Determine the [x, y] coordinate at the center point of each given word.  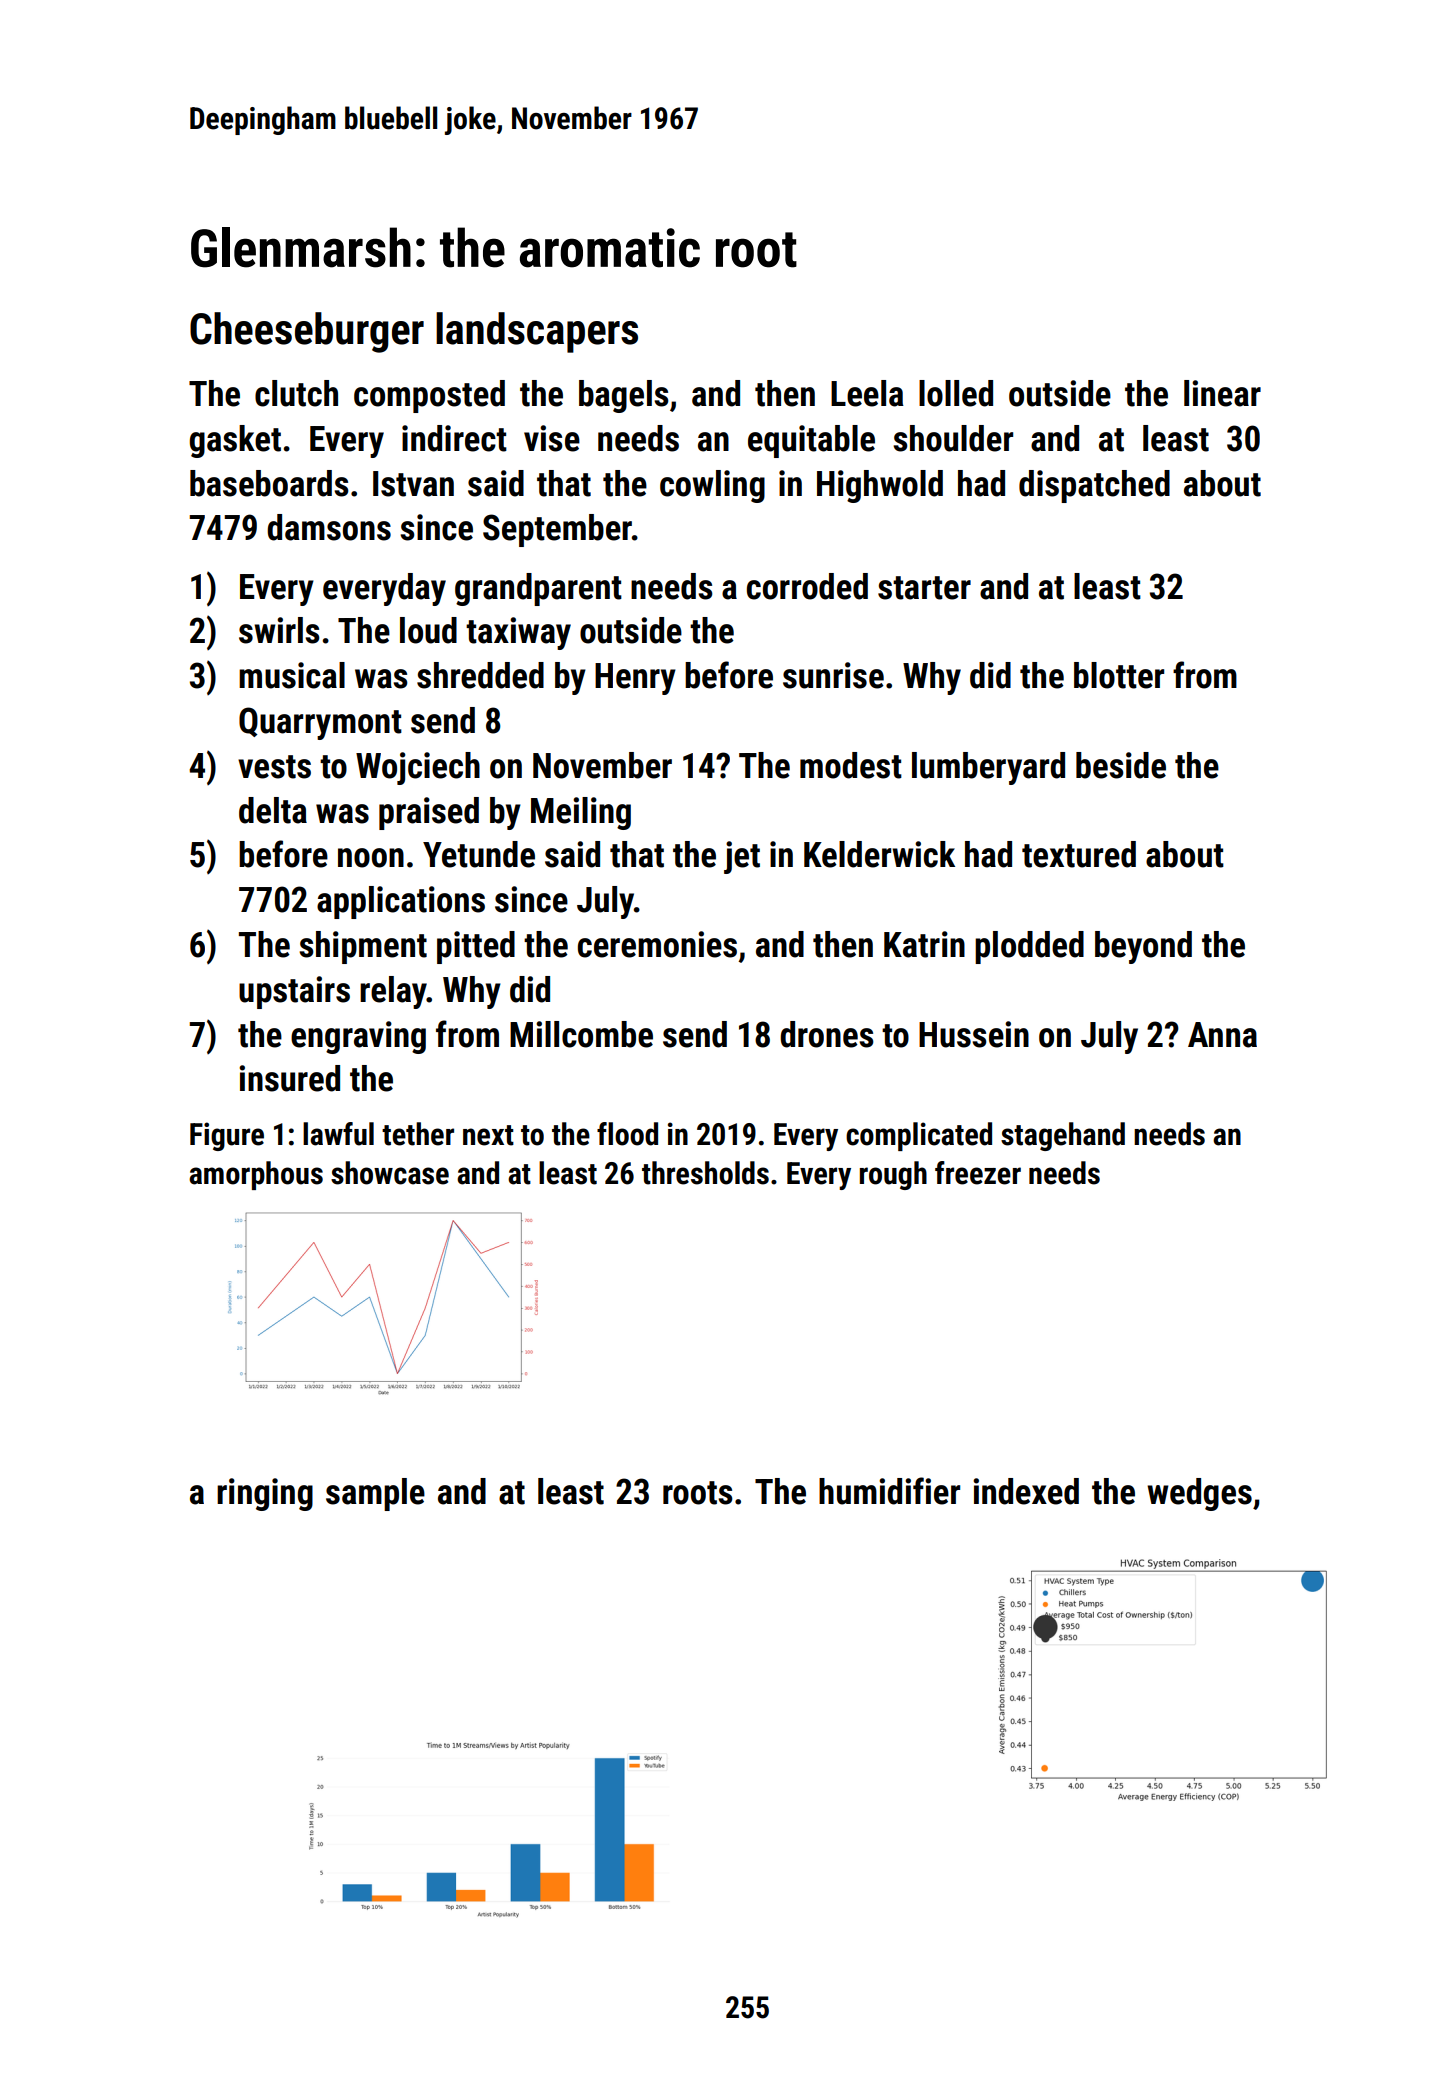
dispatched [1094, 486]
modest [851, 765]
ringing [265, 1494]
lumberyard [988, 768]
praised [429, 813]
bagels [624, 396]
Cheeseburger [307, 332]
